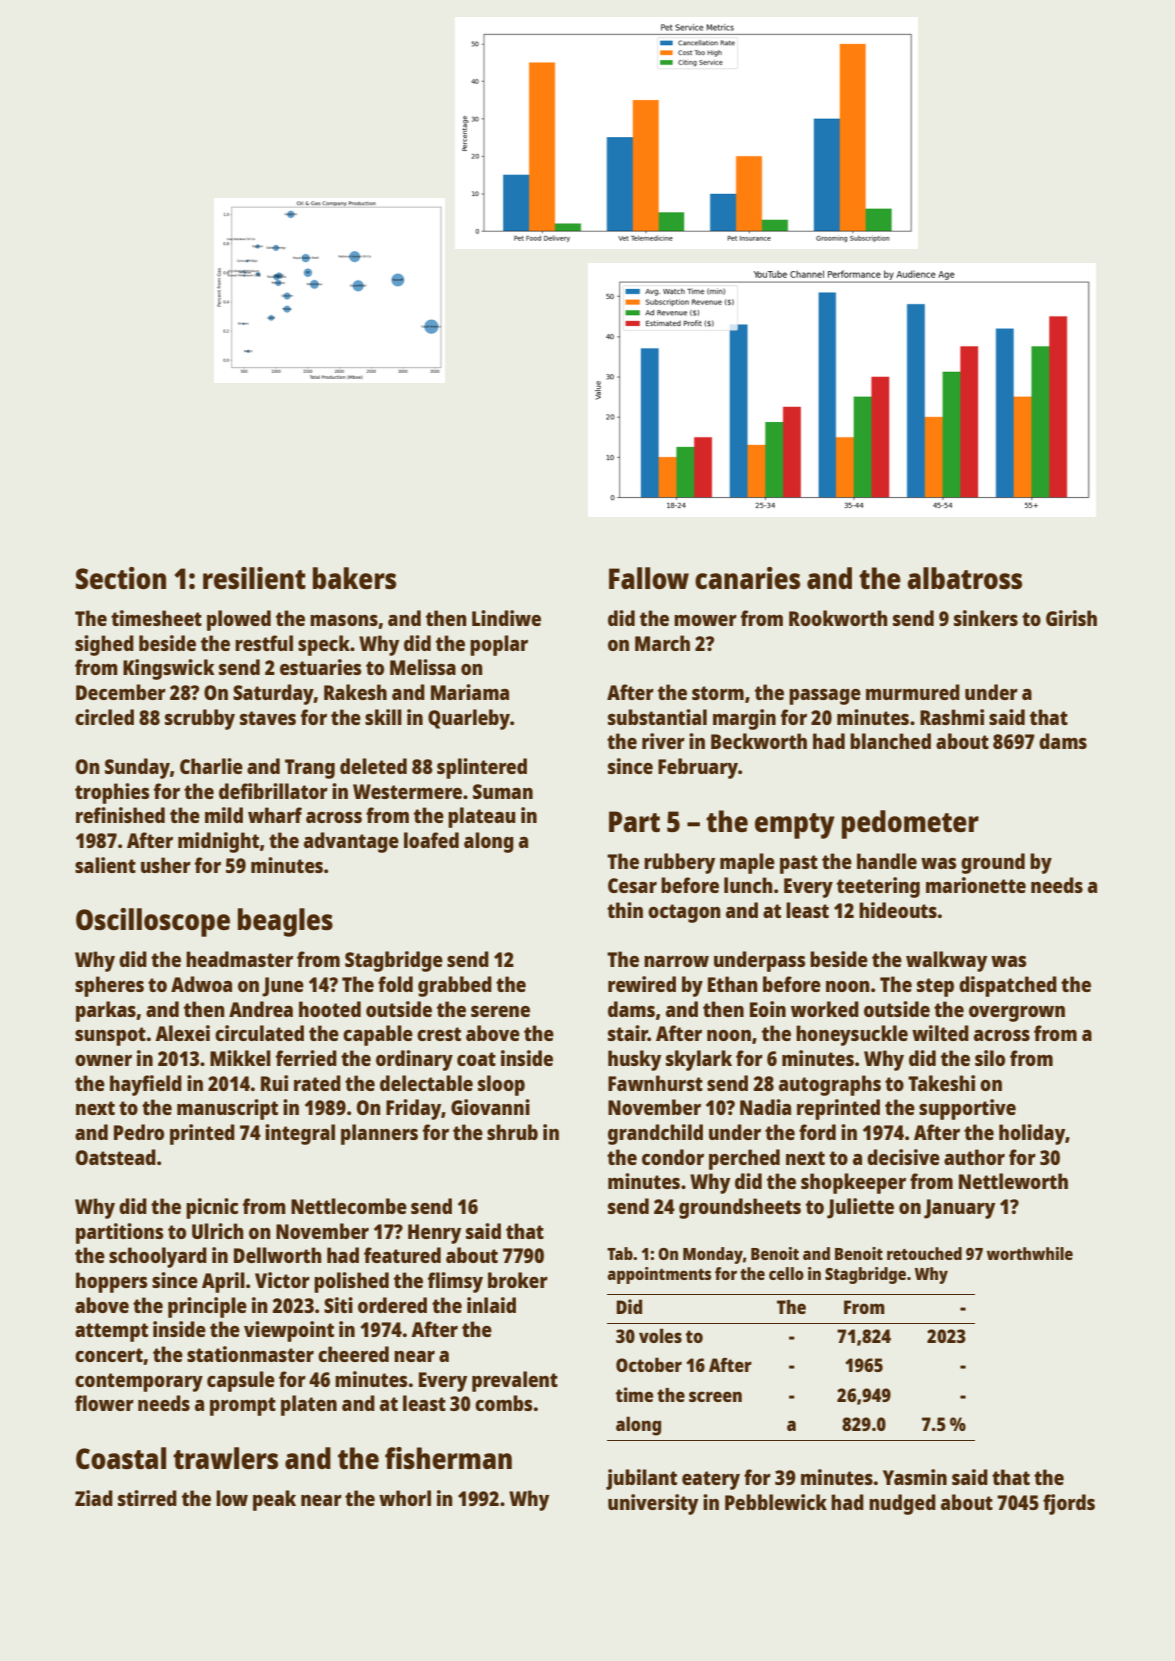 The image size is (1175, 1661). I want to click on Fallow, so click(649, 578).
